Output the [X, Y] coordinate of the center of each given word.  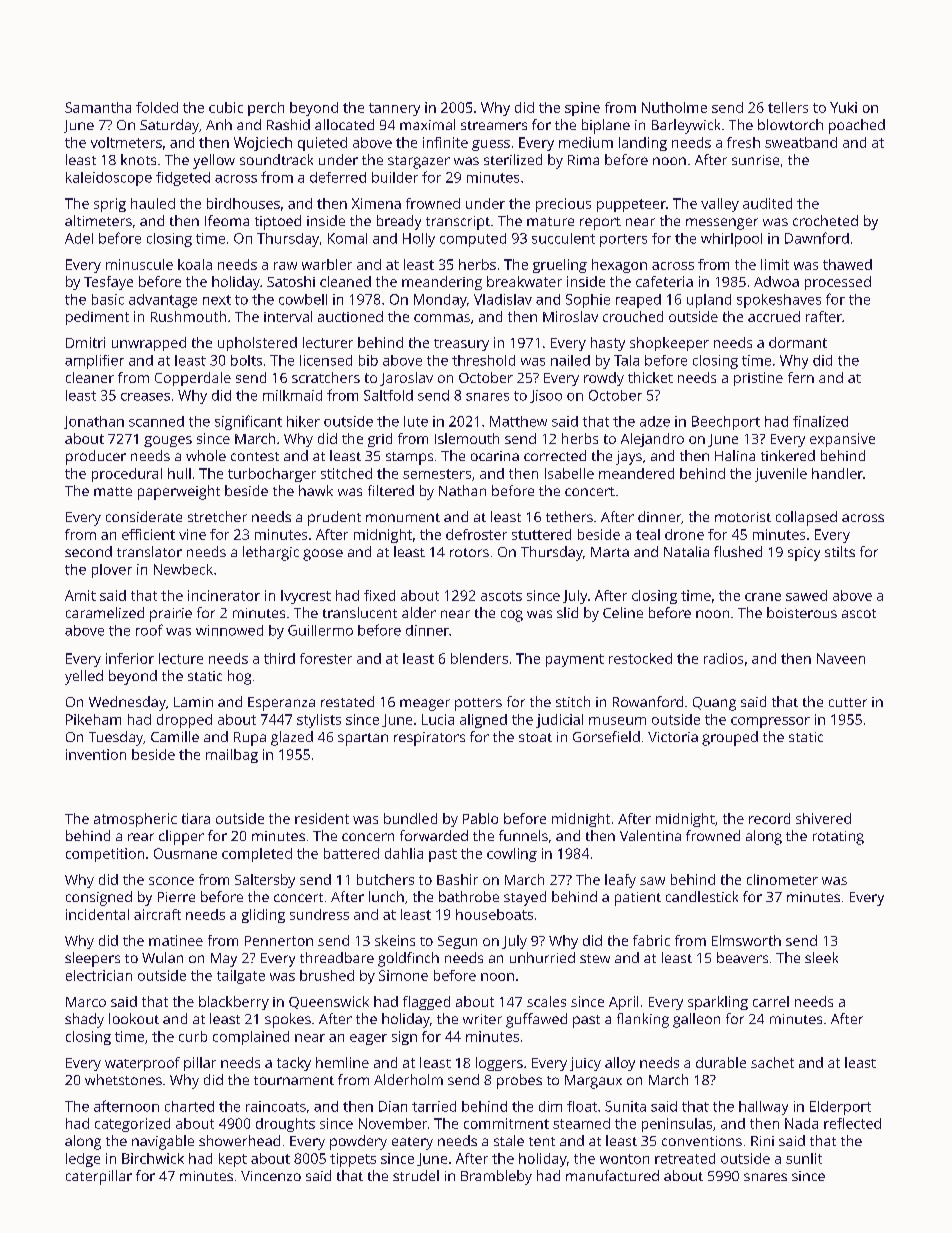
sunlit [804, 1158]
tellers [788, 107]
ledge [83, 1160]
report [600, 223]
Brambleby [496, 1177]
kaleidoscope [109, 179]
